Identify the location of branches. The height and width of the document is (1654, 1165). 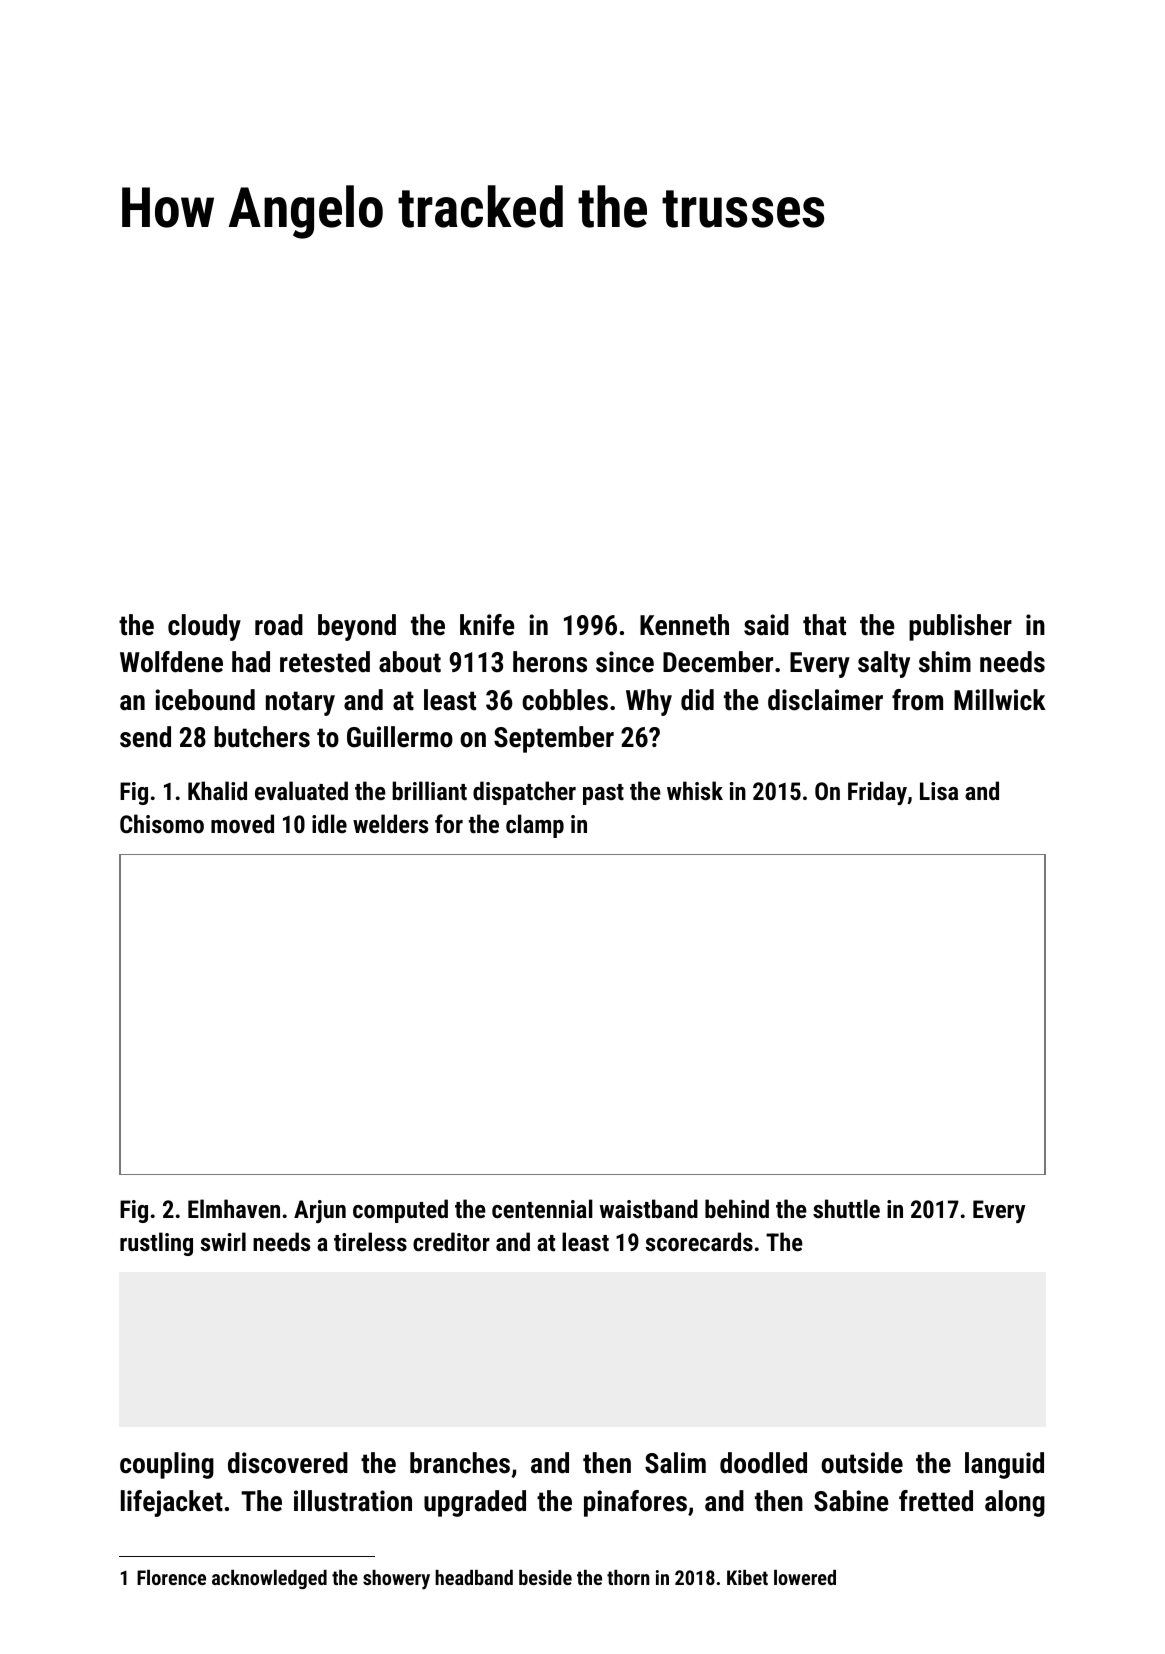
(460, 1463).
